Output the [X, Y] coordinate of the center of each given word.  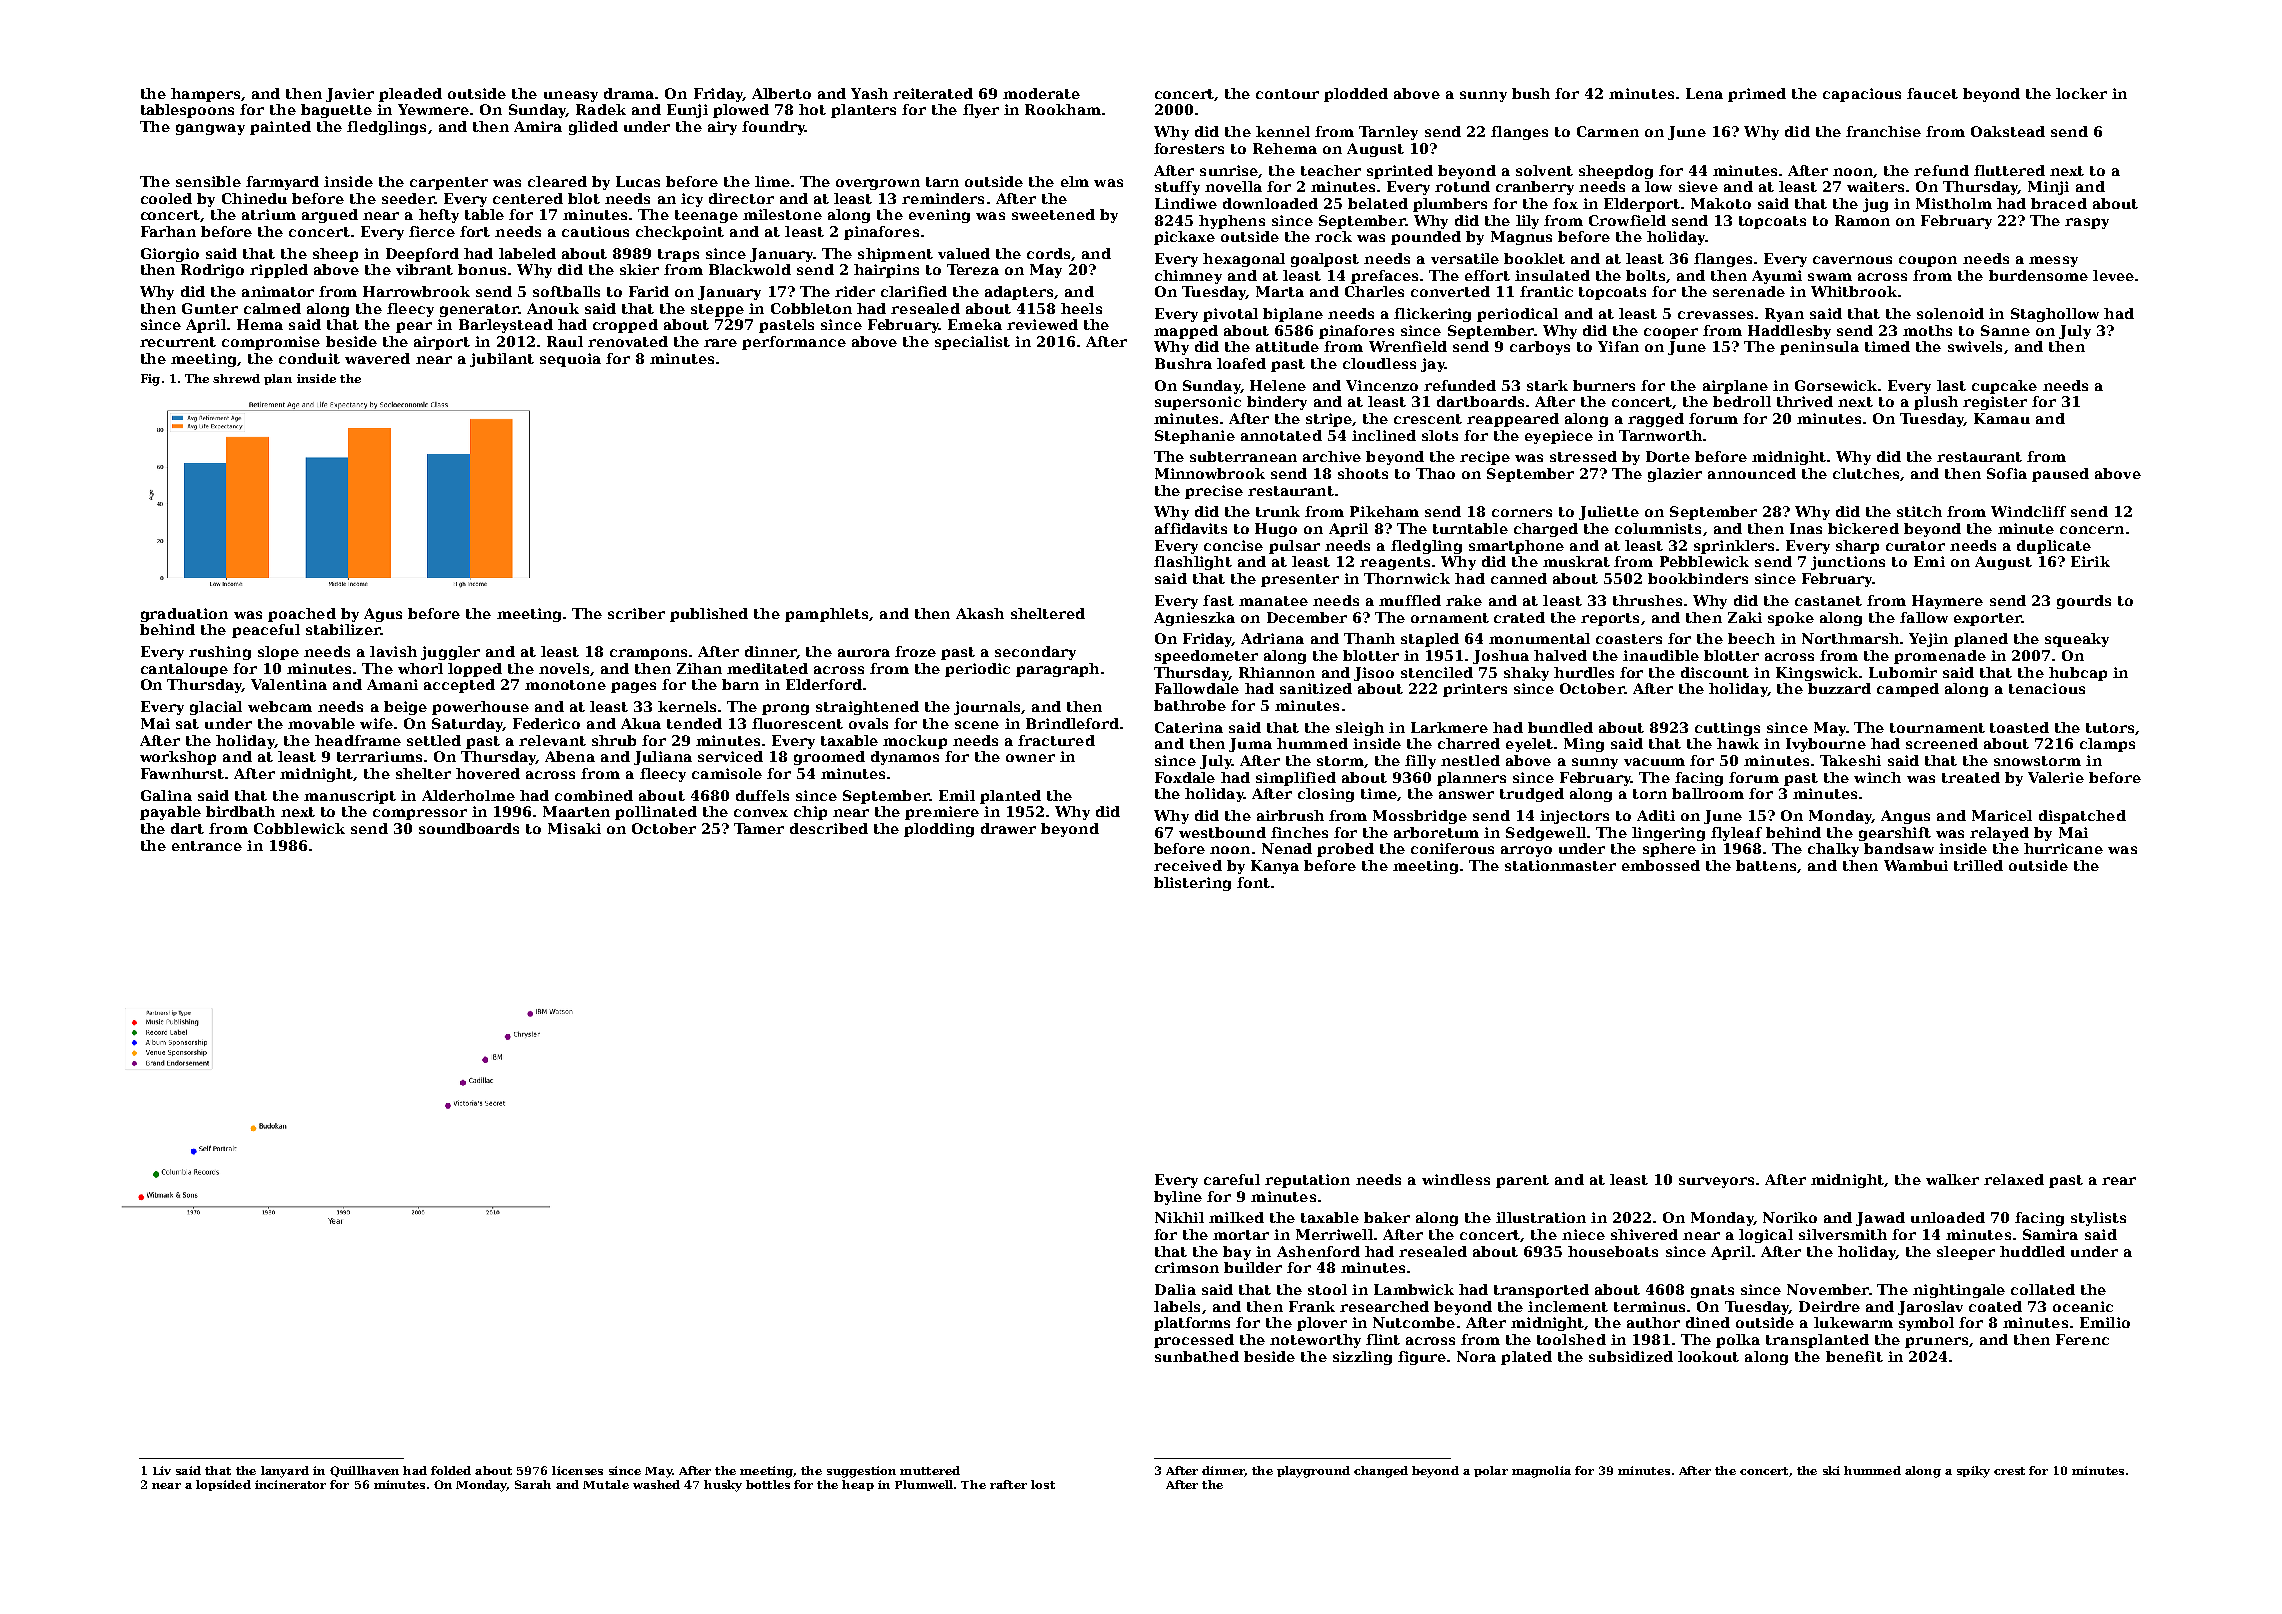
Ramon [1862, 220]
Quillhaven [364, 1471]
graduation [184, 615]
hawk [1738, 743]
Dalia [1175, 1289]
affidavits [1191, 528]
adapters [1019, 293]
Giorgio [170, 255]
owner [1030, 758]
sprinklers [1734, 547]
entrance [207, 846]
